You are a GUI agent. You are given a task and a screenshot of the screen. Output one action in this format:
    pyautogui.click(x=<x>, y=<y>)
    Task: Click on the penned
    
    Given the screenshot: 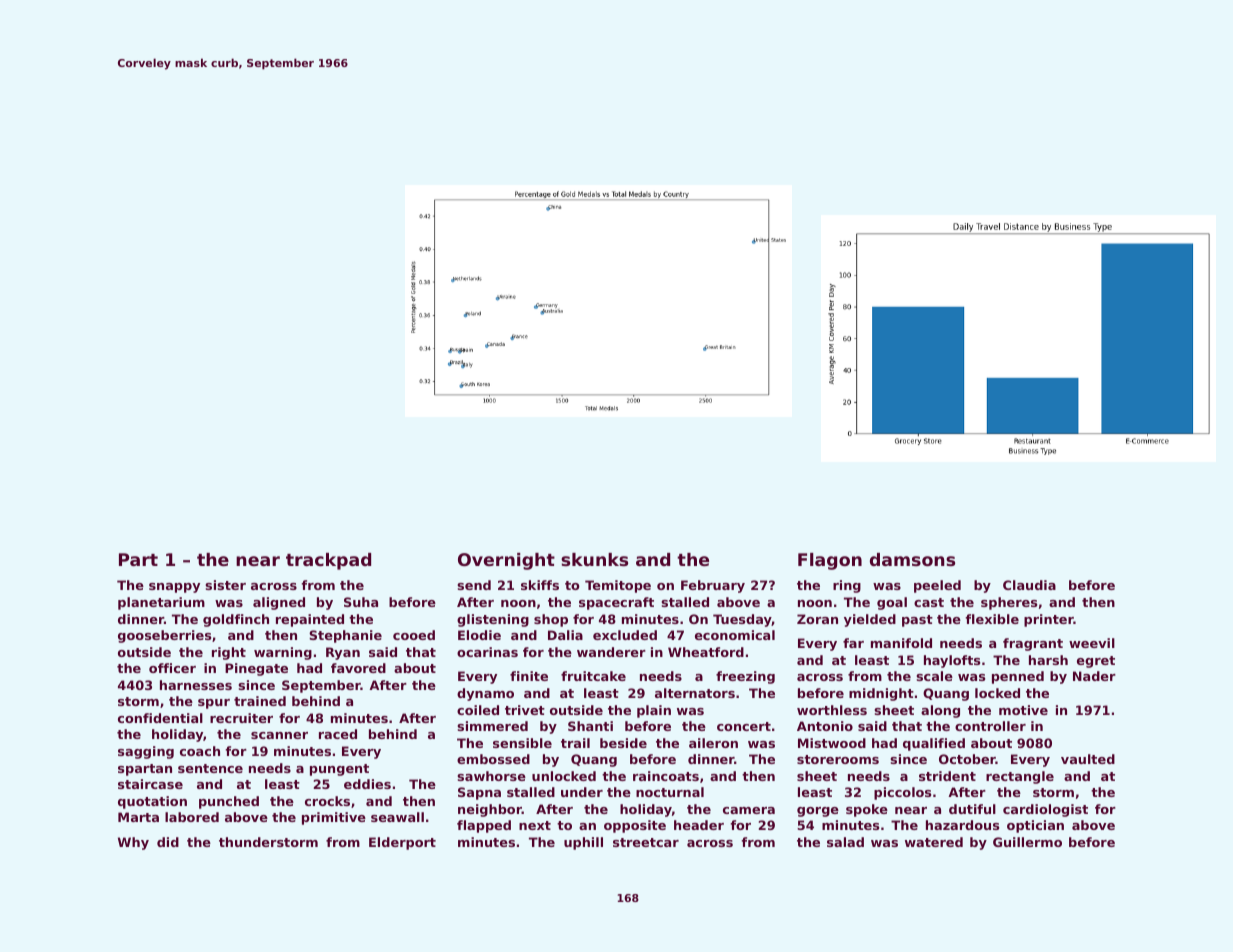 What is the action you would take?
    pyautogui.click(x=1018, y=677)
